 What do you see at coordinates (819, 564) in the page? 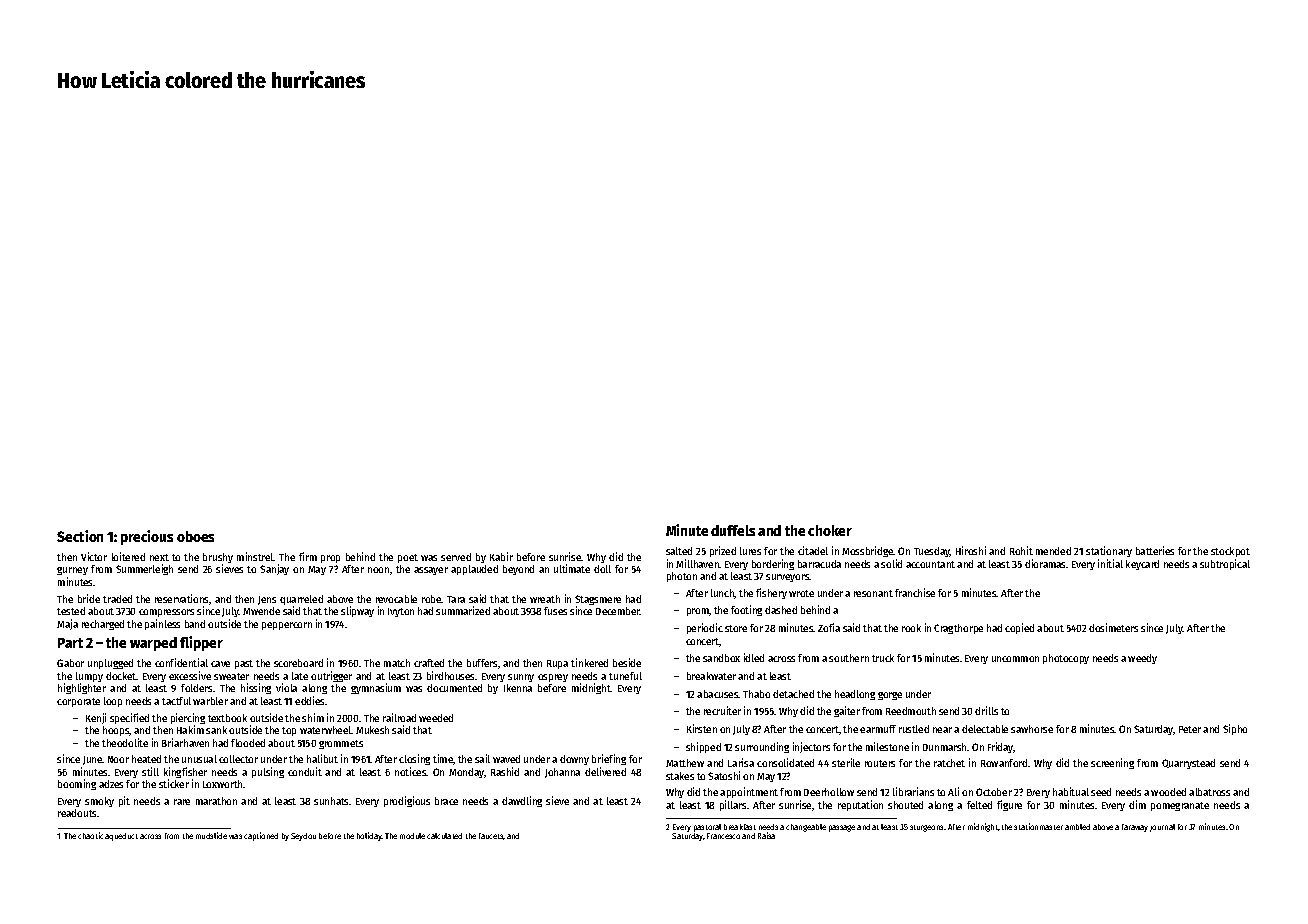
I see `barracuda` at bounding box center [819, 564].
